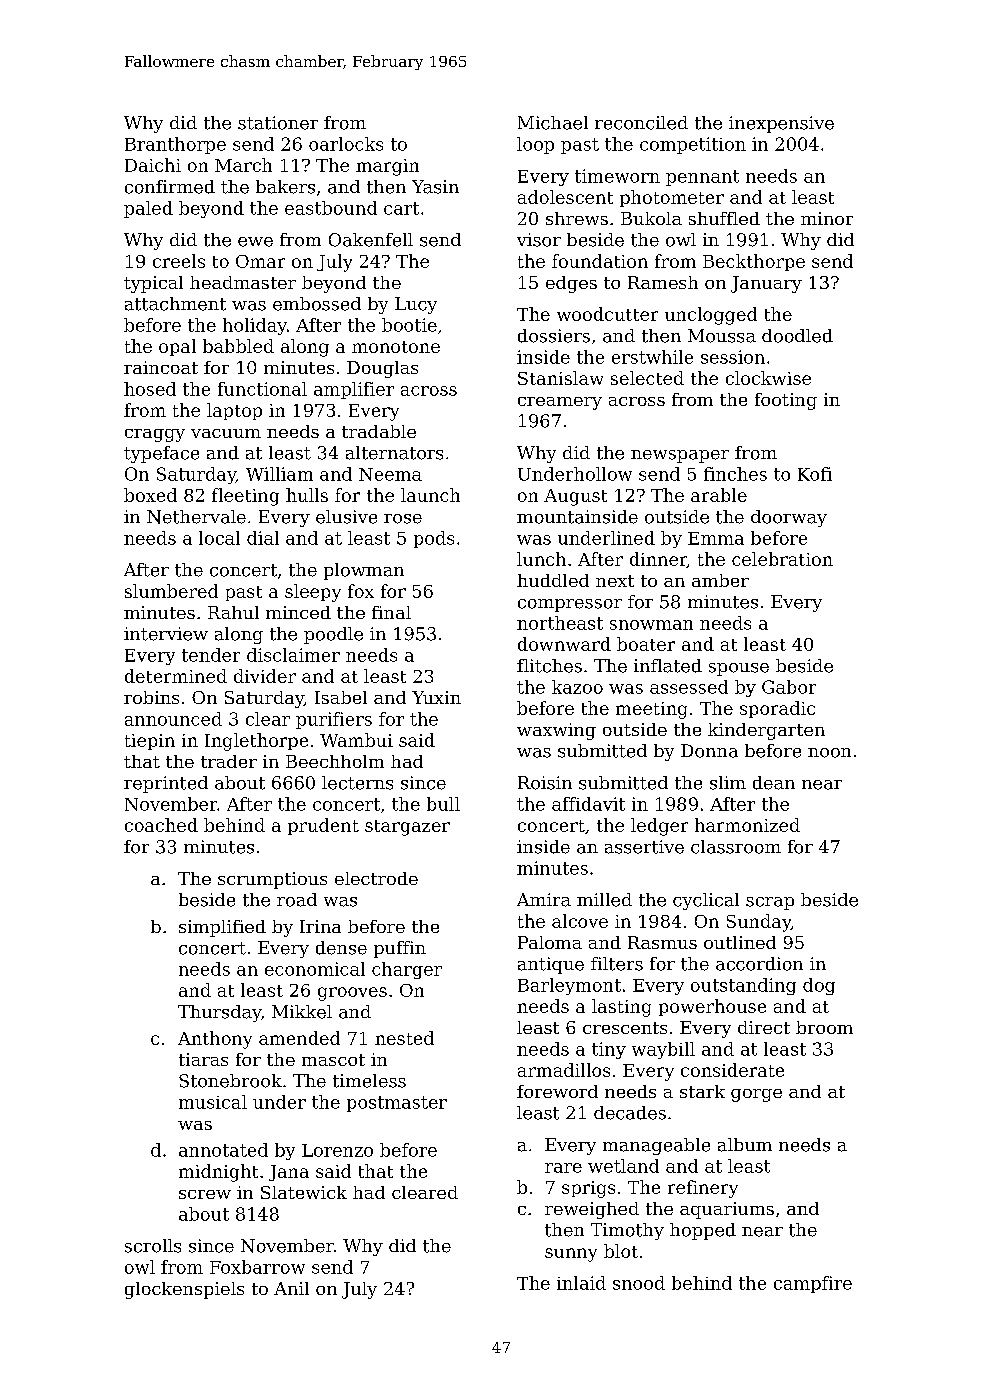 The height and width of the image is (1397, 983). I want to click on attachment, so click(175, 304).
